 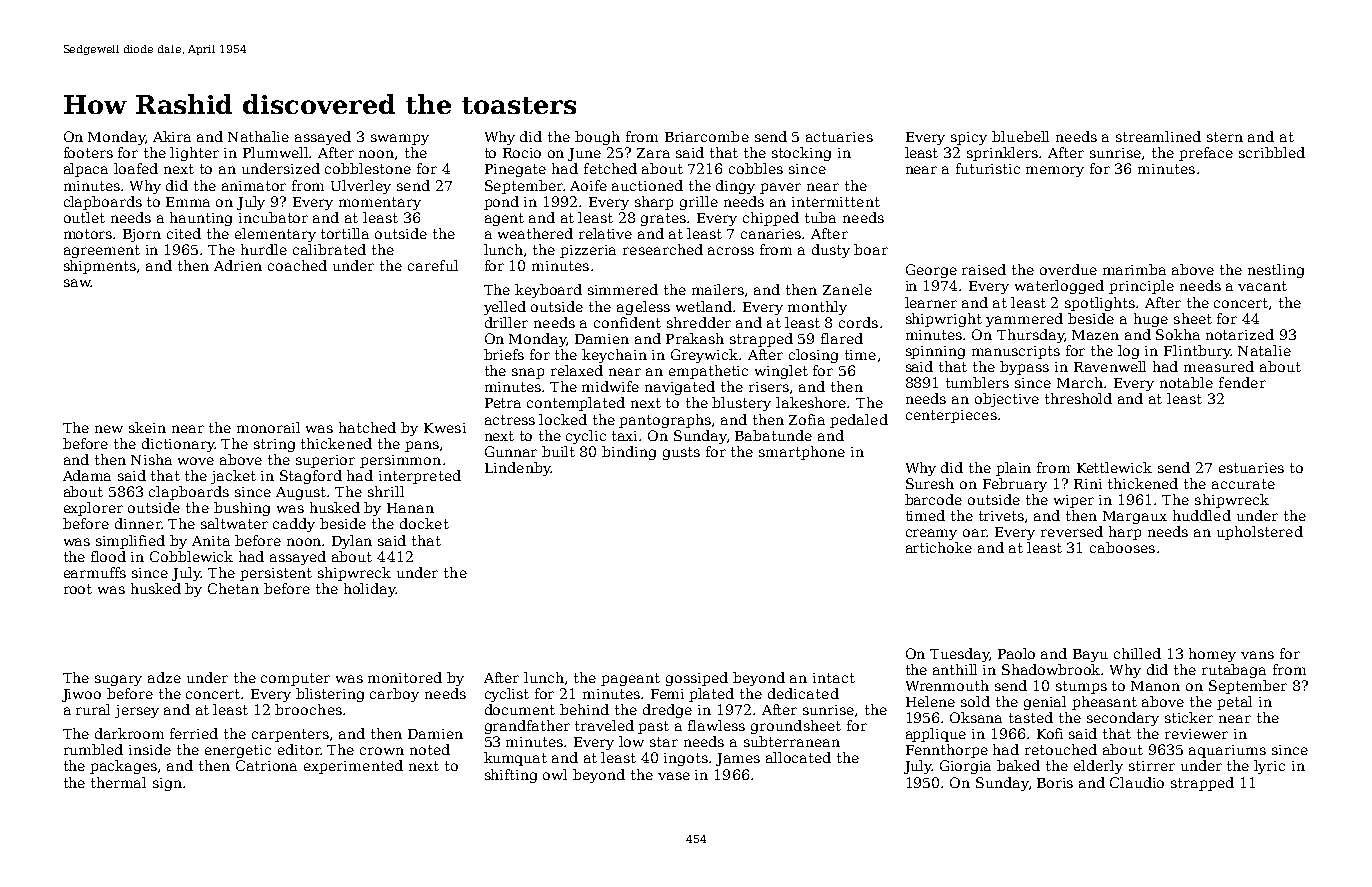 I want to click on Babatunde, so click(x=773, y=435).
